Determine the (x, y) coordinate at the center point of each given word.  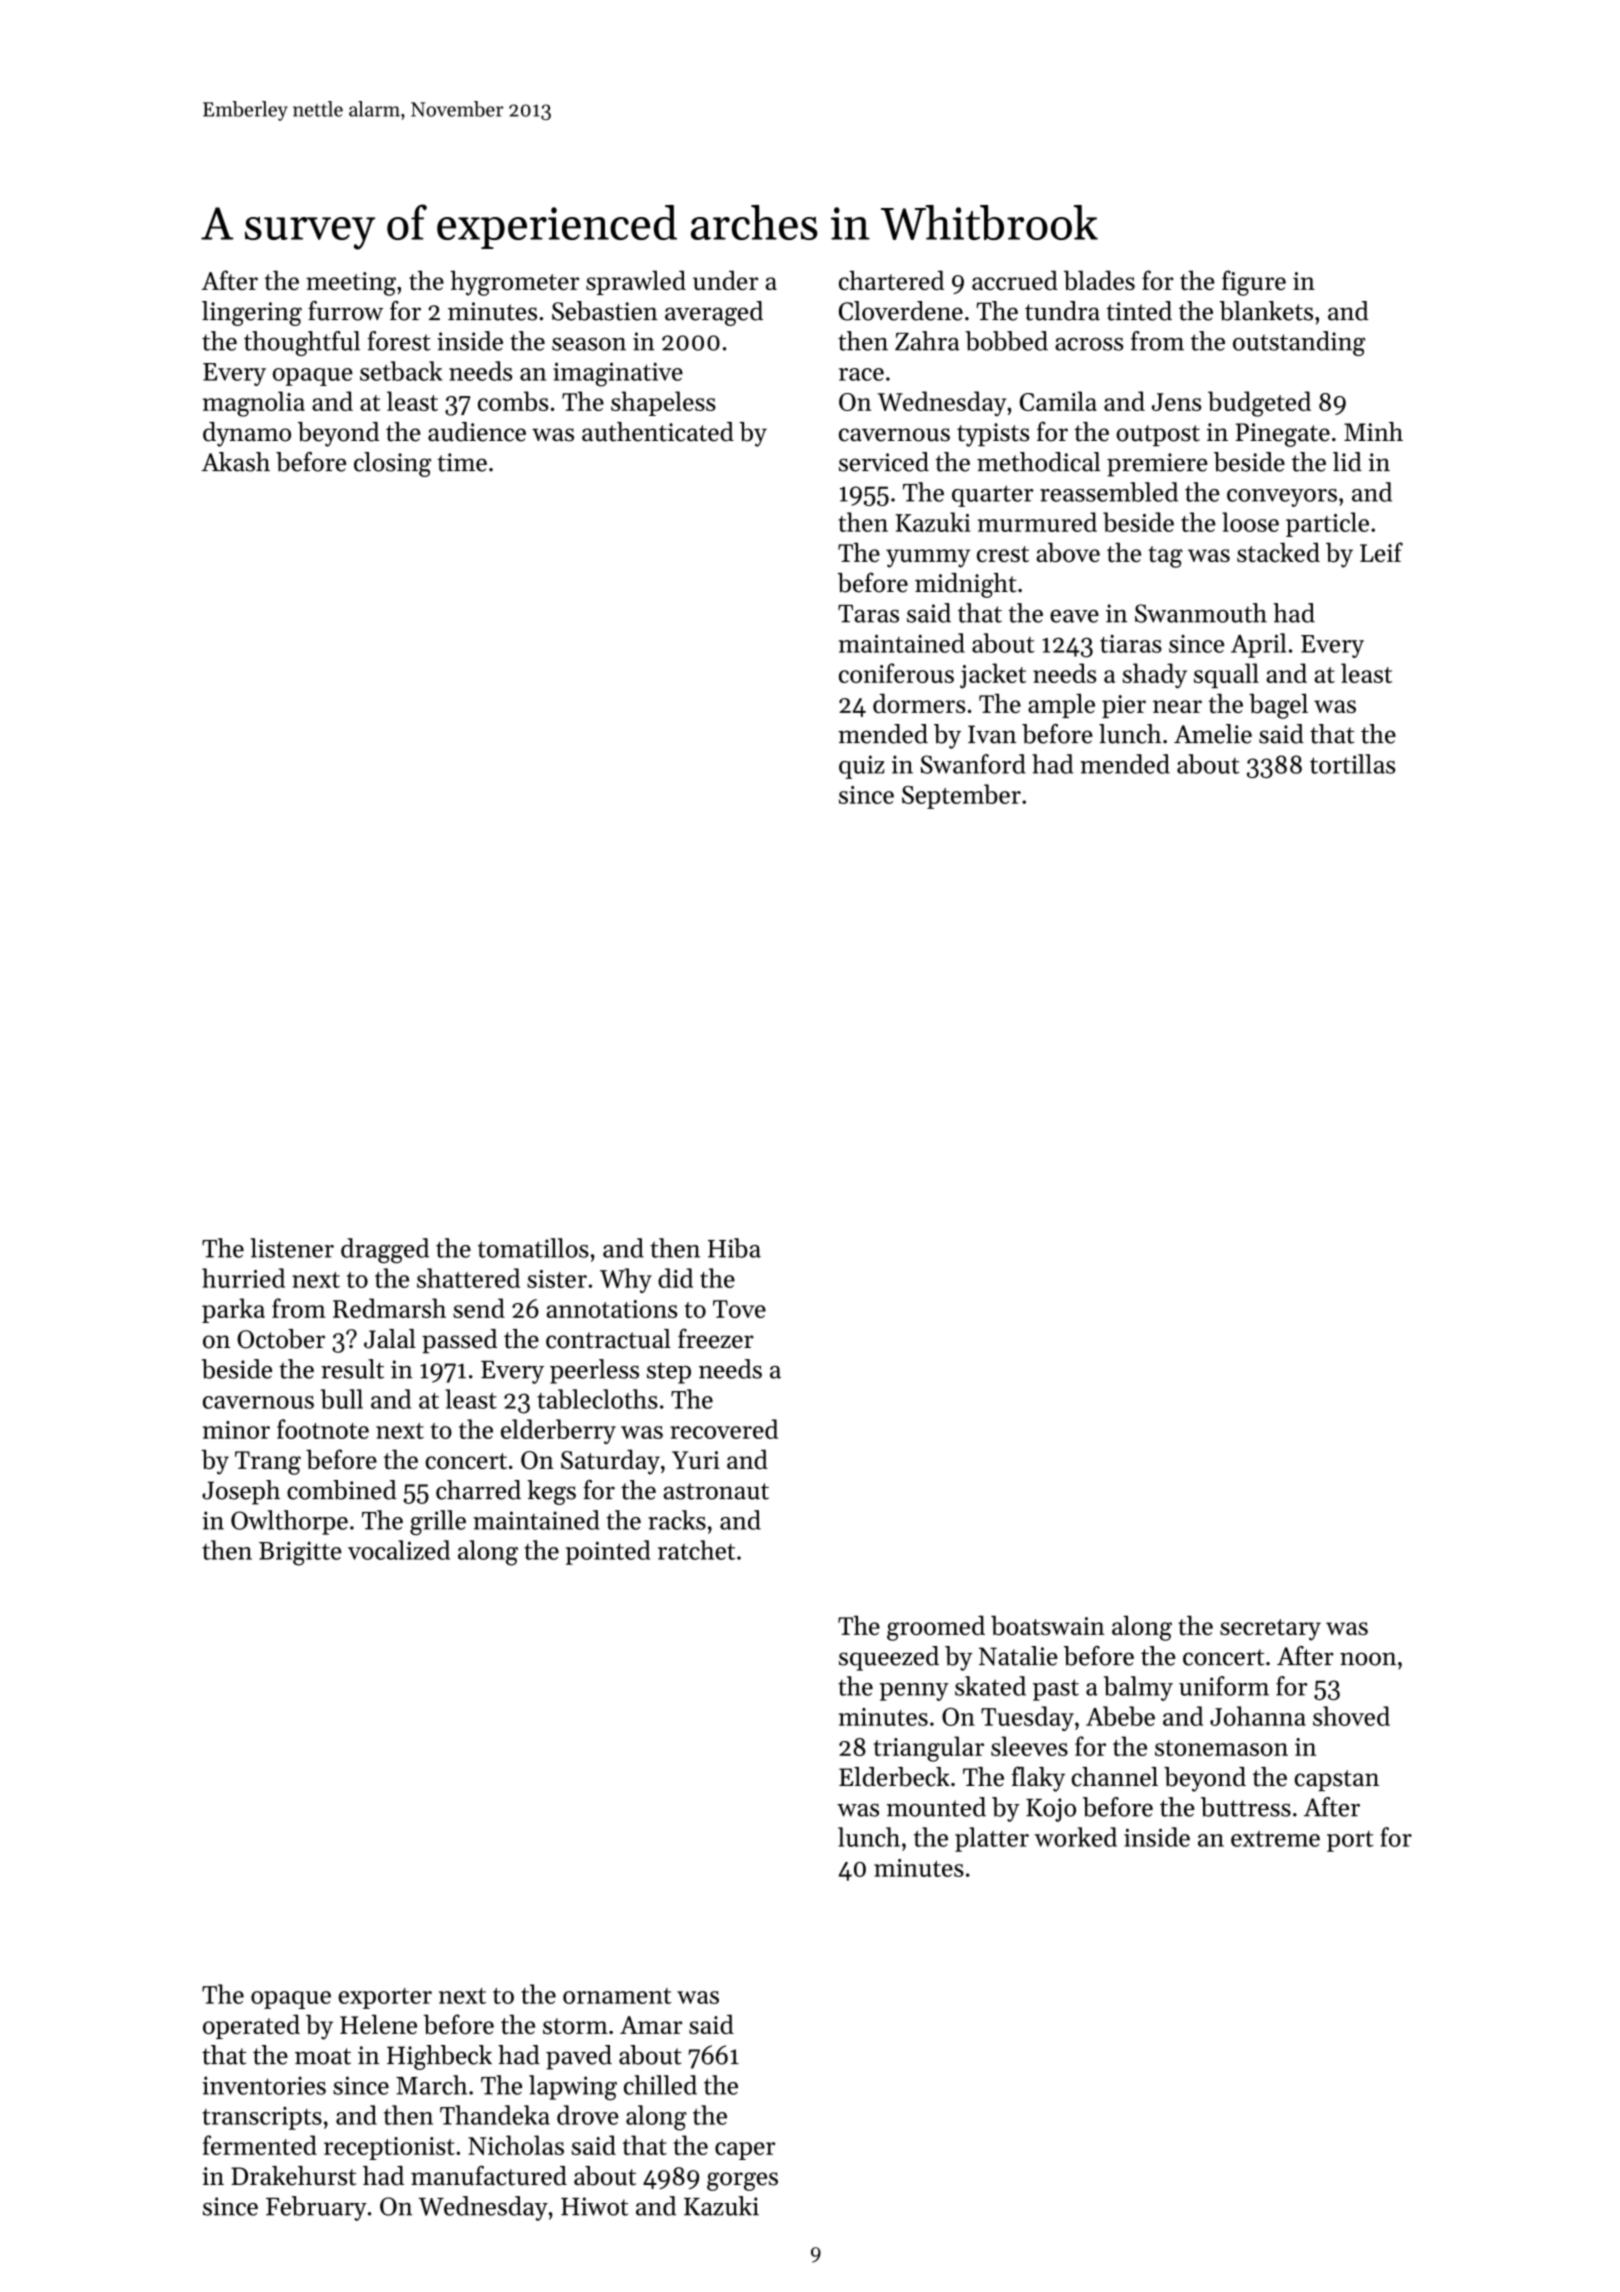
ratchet (696, 1550)
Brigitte (300, 1554)
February (316, 2208)
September (961, 796)
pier (1124, 706)
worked (1075, 1837)
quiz (862, 767)
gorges (742, 2181)
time (462, 462)
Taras (868, 614)
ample (1061, 705)
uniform (1224, 1686)
